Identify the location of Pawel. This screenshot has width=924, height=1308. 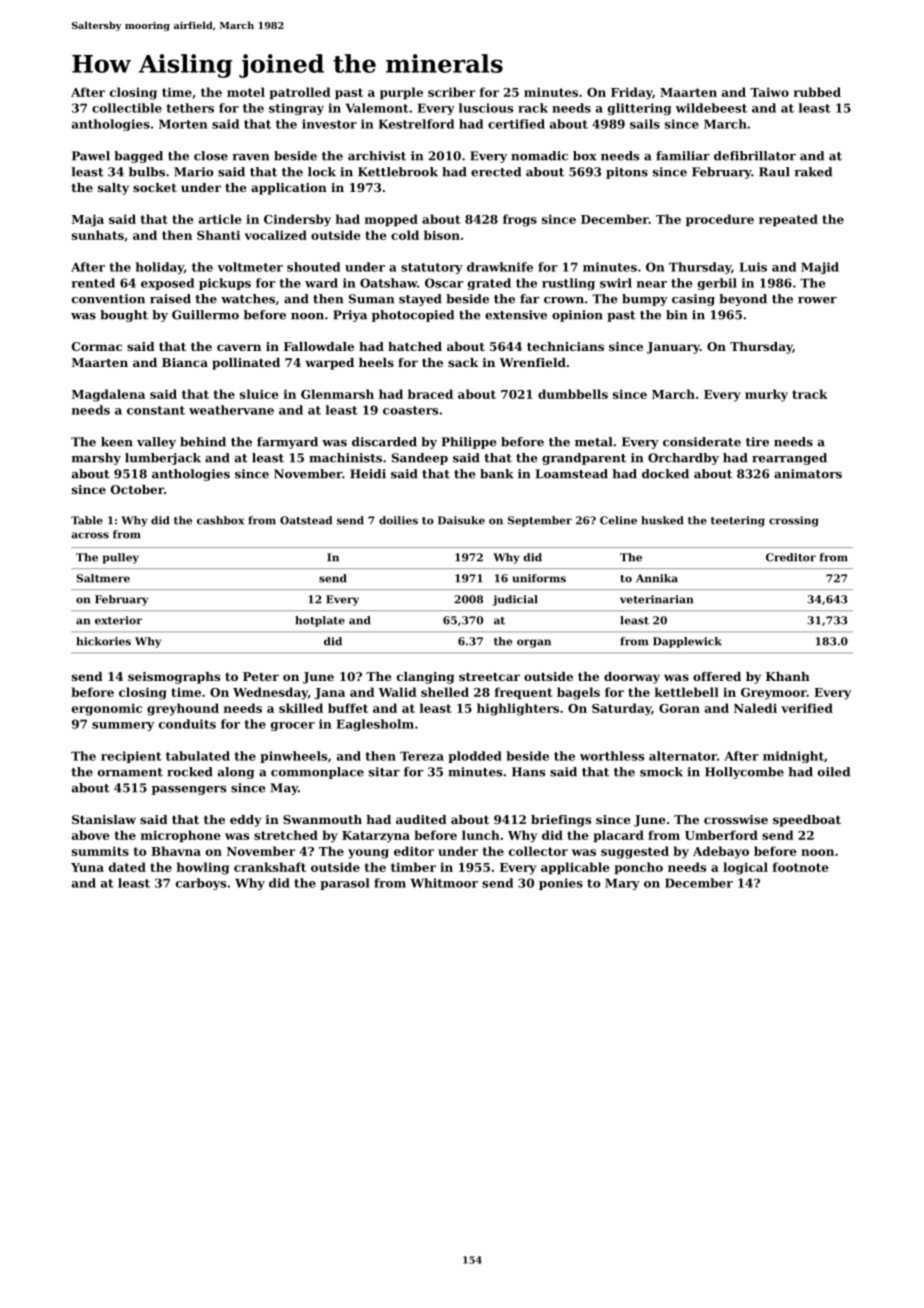
(91, 156).
